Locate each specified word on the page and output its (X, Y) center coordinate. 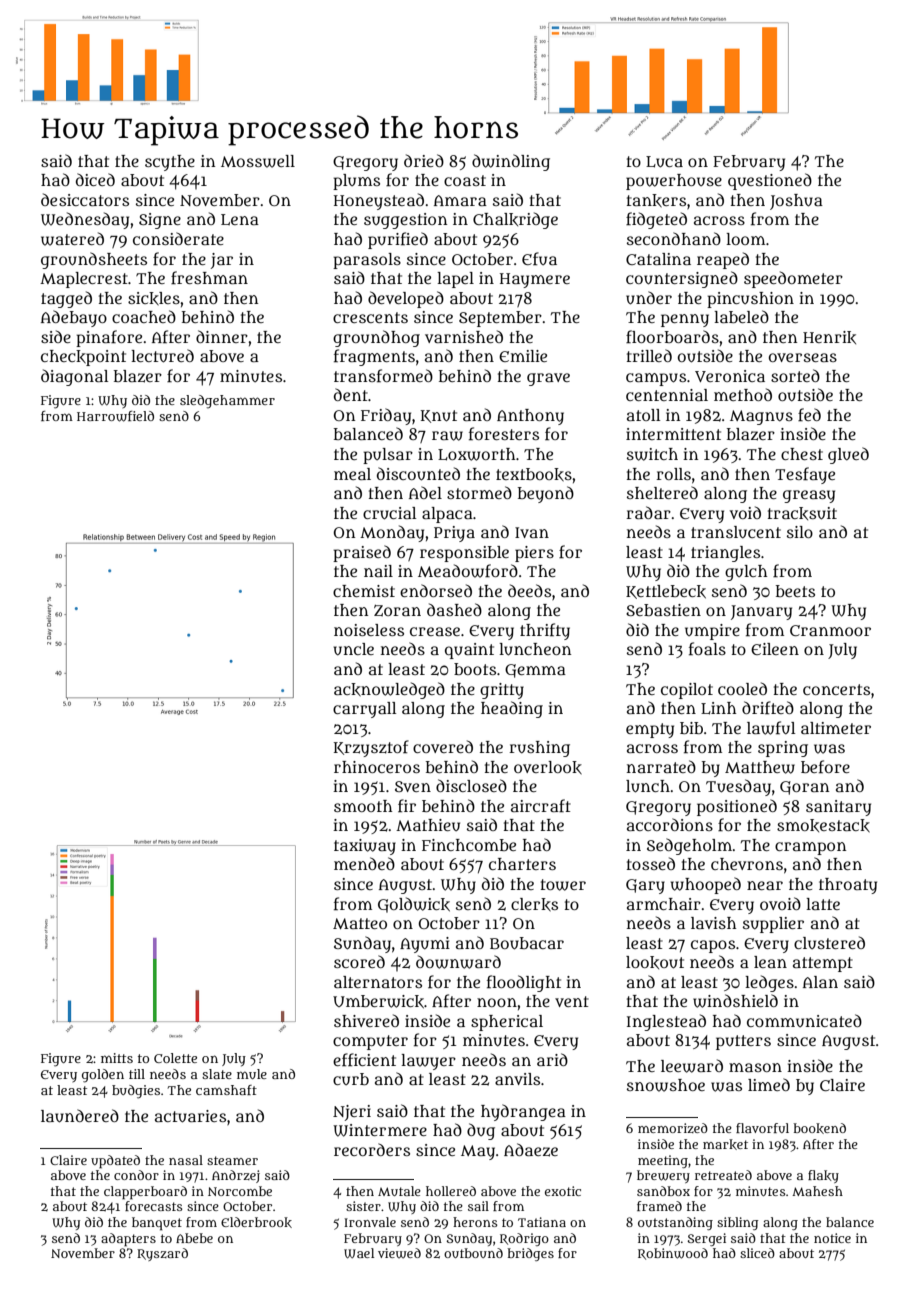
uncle (353, 649)
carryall (364, 710)
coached (144, 316)
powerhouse (674, 182)
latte (823, 904)
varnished (464, 336)
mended (364, 863)
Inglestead (666, 1022)
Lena (240, 219)
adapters (128, 1240)
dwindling (511, 162)
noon (497, 1002)
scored (359, 961)
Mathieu (428, 825)
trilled (649, 355)
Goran (804, 788)
